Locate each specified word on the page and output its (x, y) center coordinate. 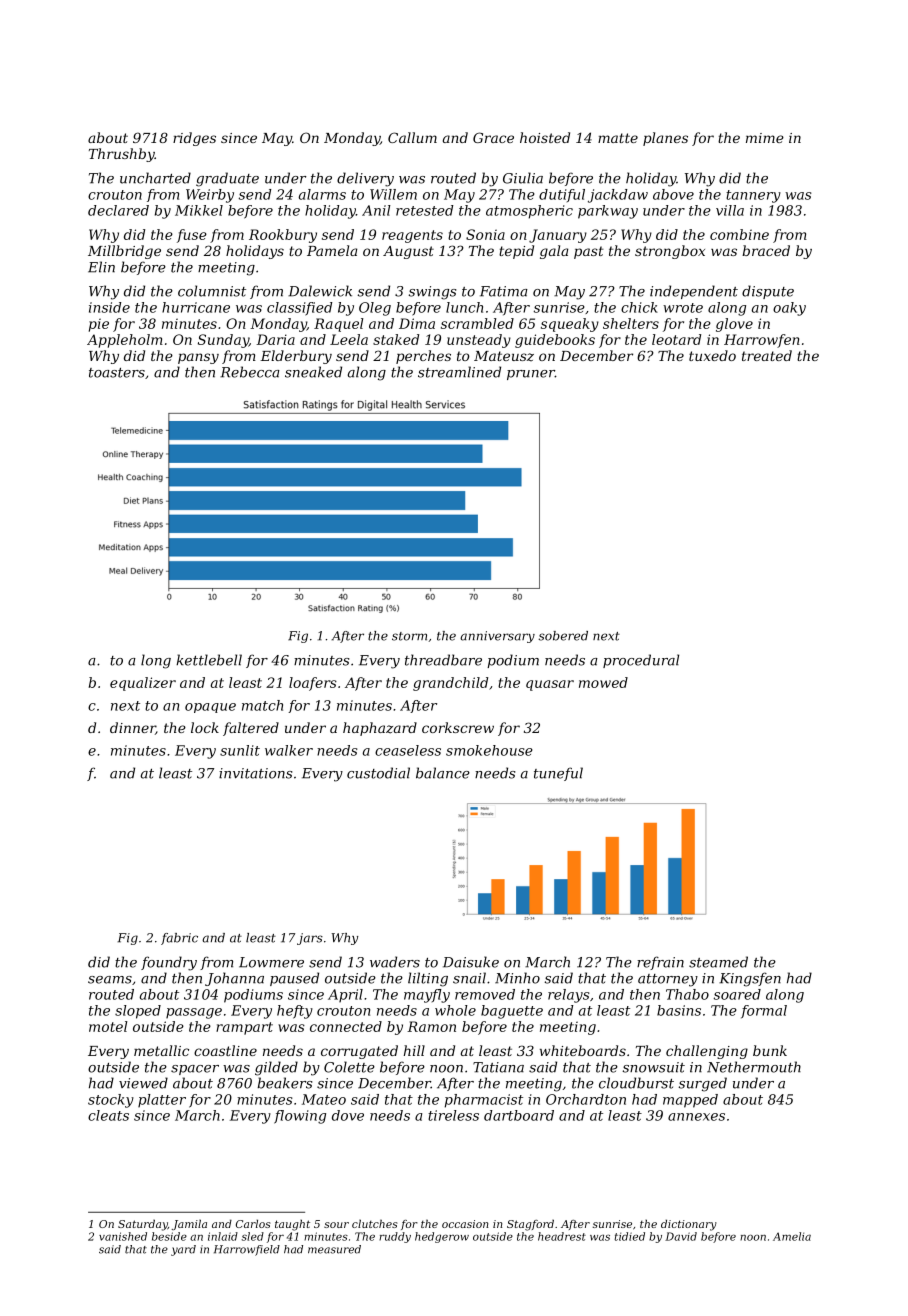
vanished (123, 1236)
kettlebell (209, 660)
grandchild (450, 684)
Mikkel (199, 210)
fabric (179, 939)
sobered (563, 636)
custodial (378, 773)
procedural (641, 661)
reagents (412, 236)
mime (765, 138)
